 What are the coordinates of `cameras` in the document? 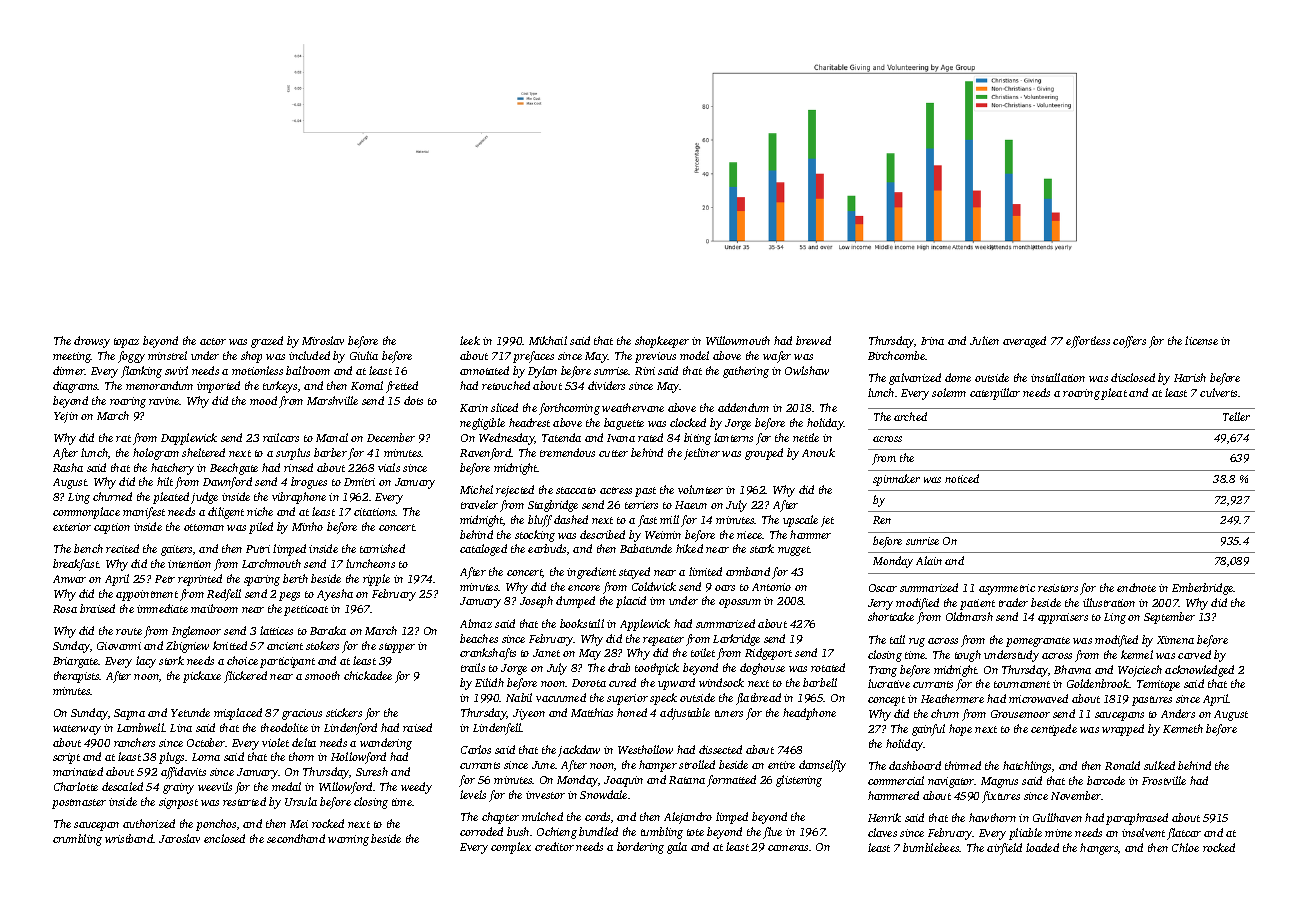 It's located at (788, 848).
